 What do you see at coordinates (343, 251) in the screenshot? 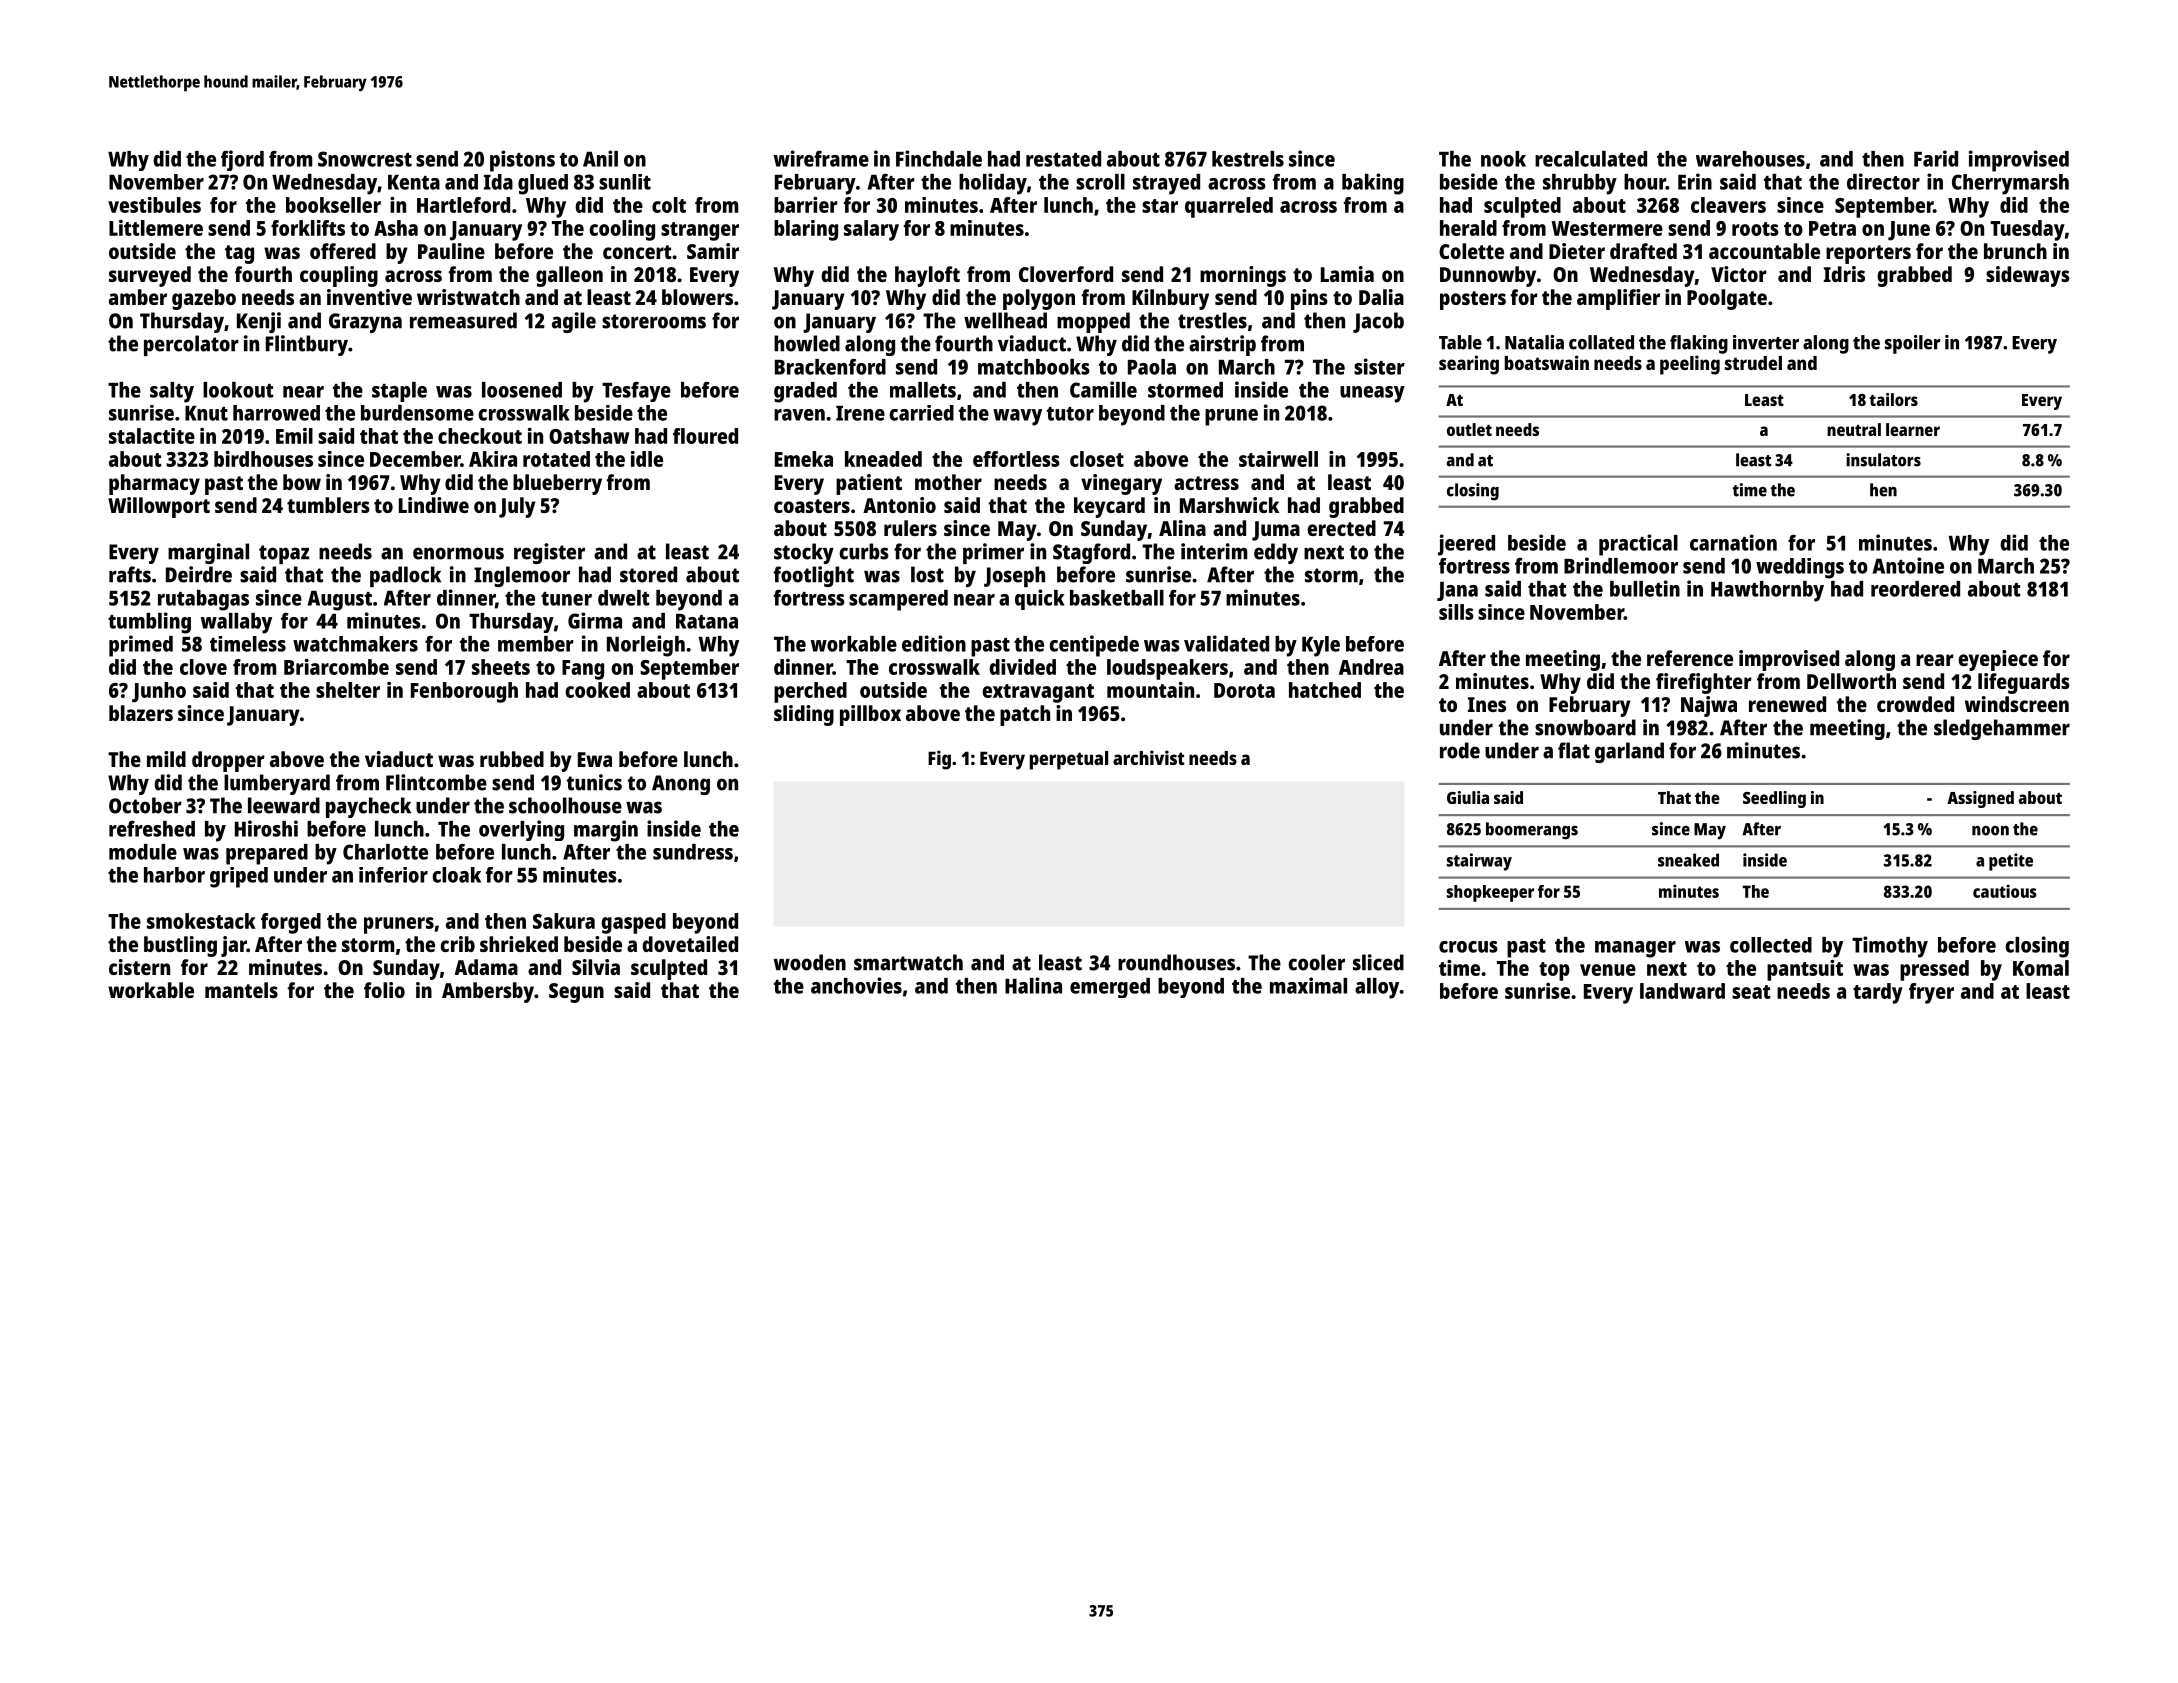
I see `offered` at bounding box center [343, 251].
